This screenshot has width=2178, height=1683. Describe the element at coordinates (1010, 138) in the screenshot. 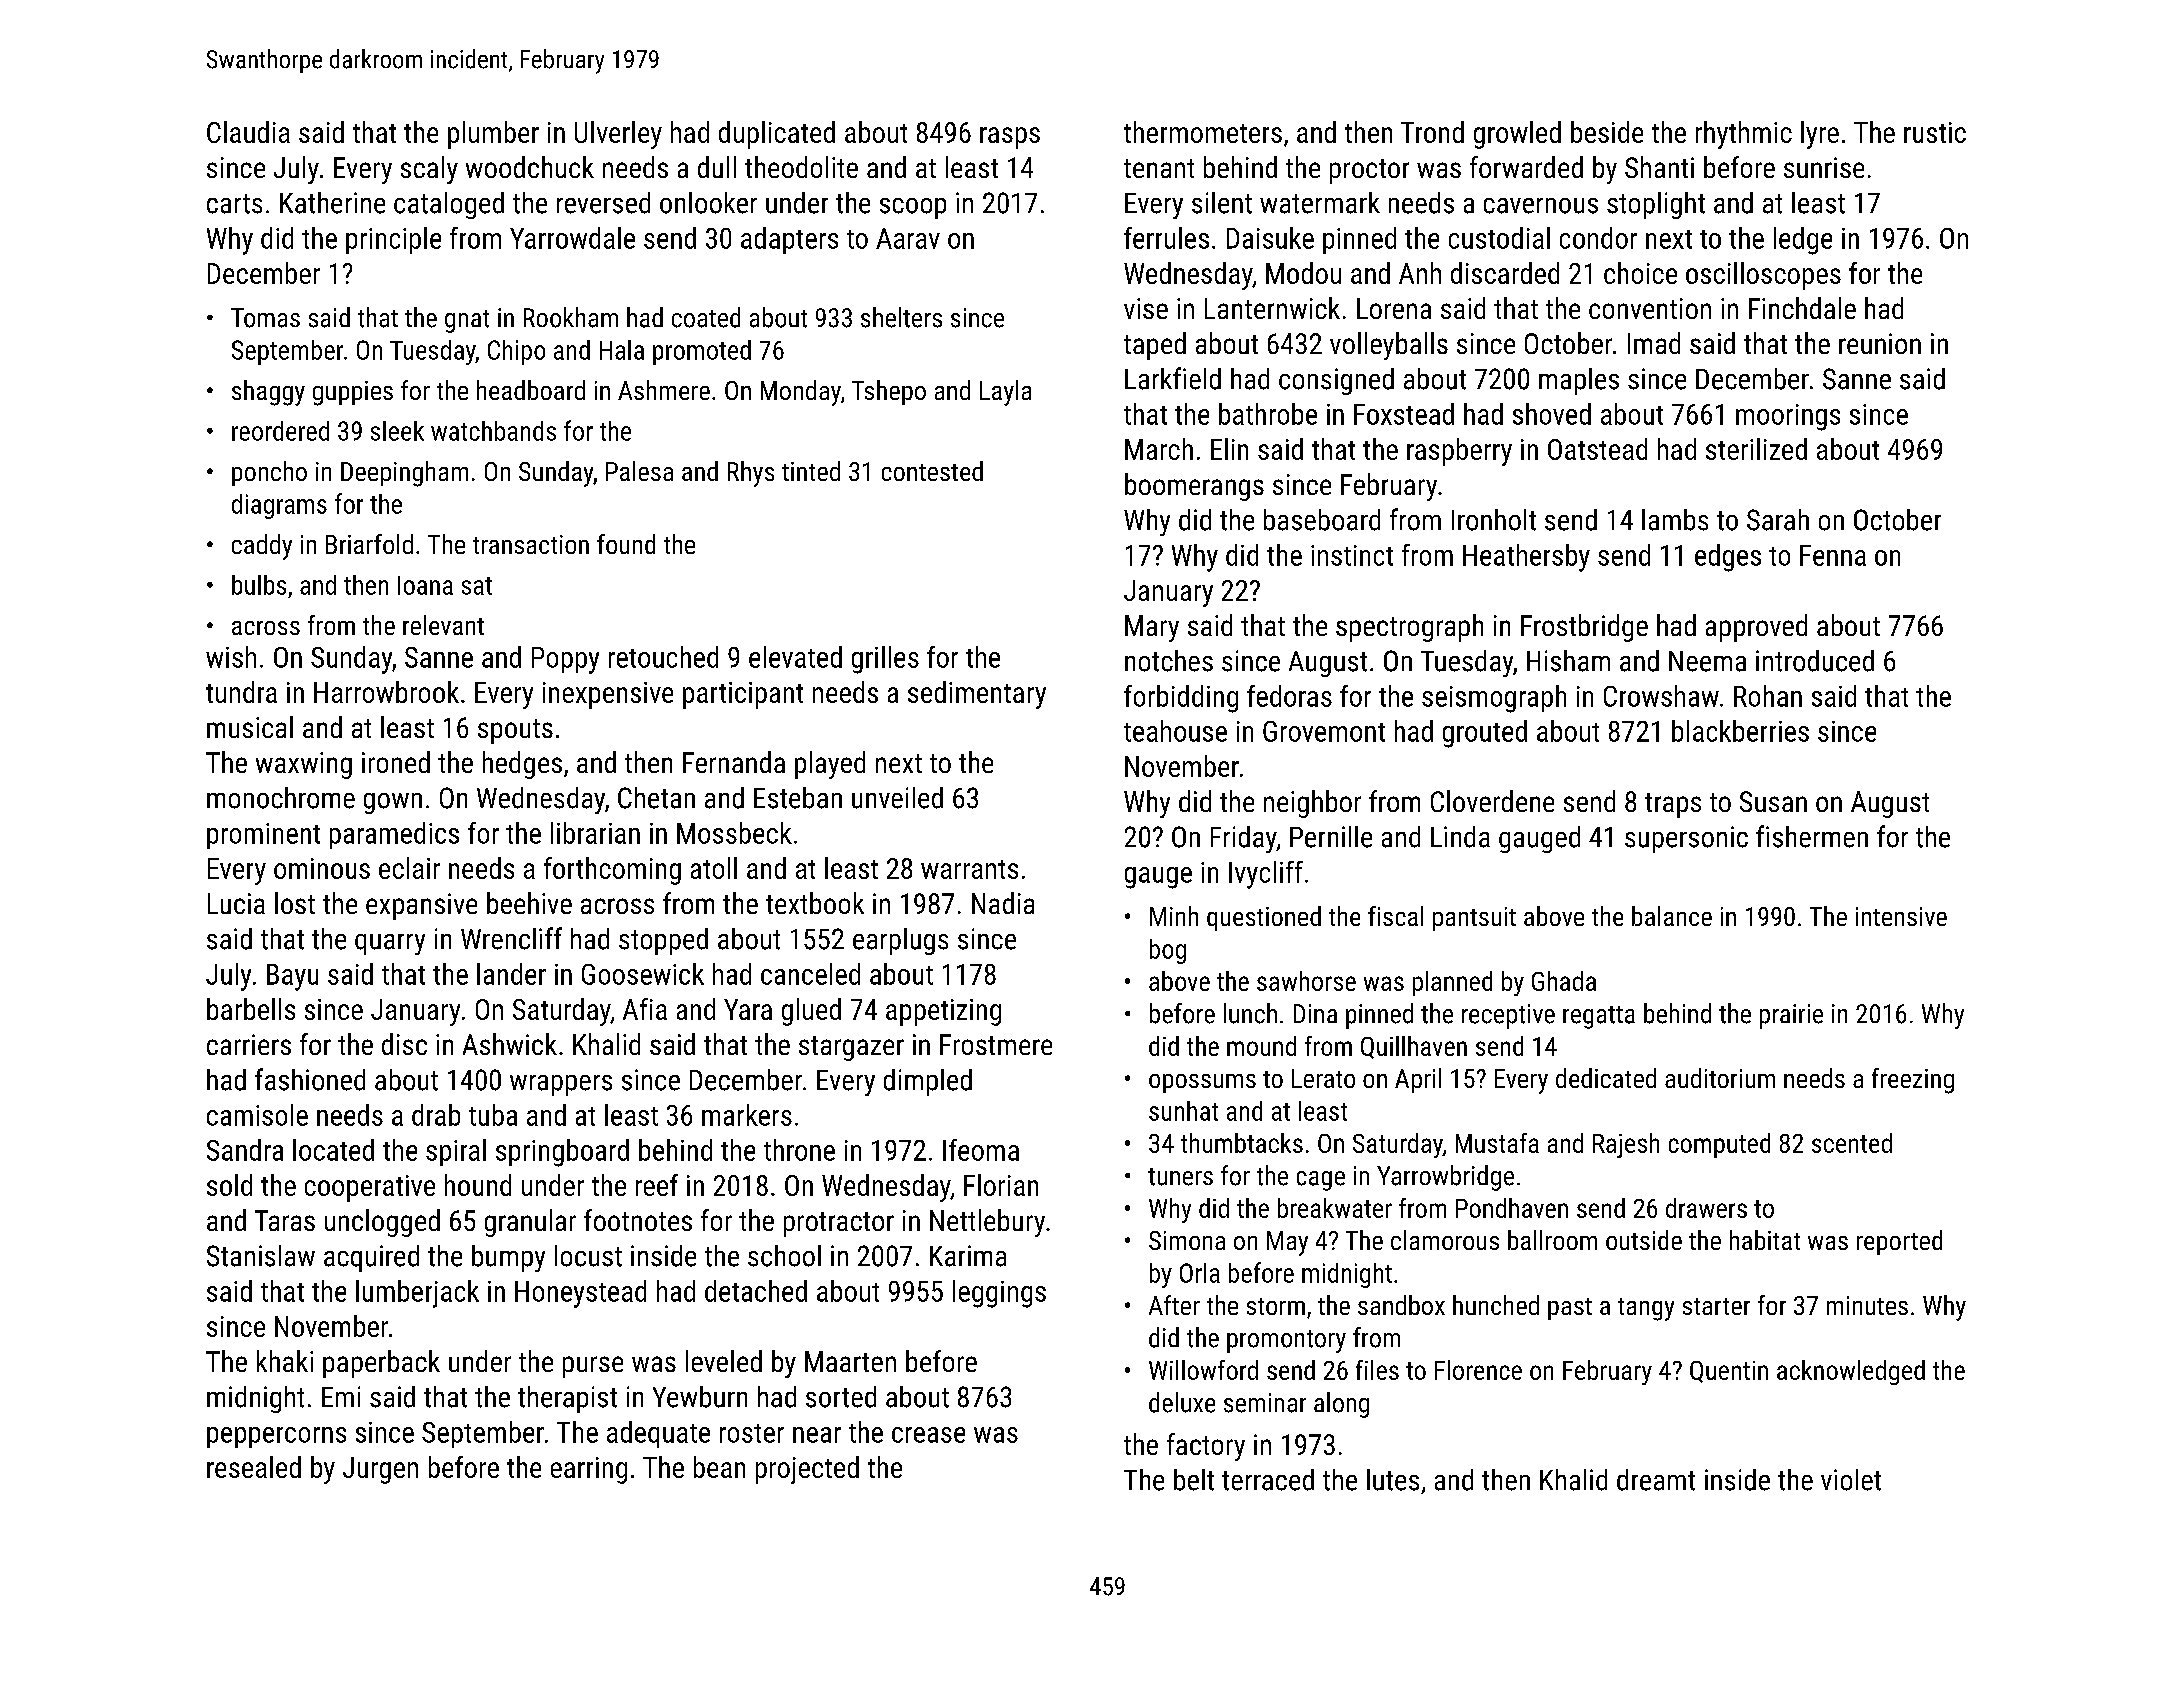

I see `rasps` at that location.
